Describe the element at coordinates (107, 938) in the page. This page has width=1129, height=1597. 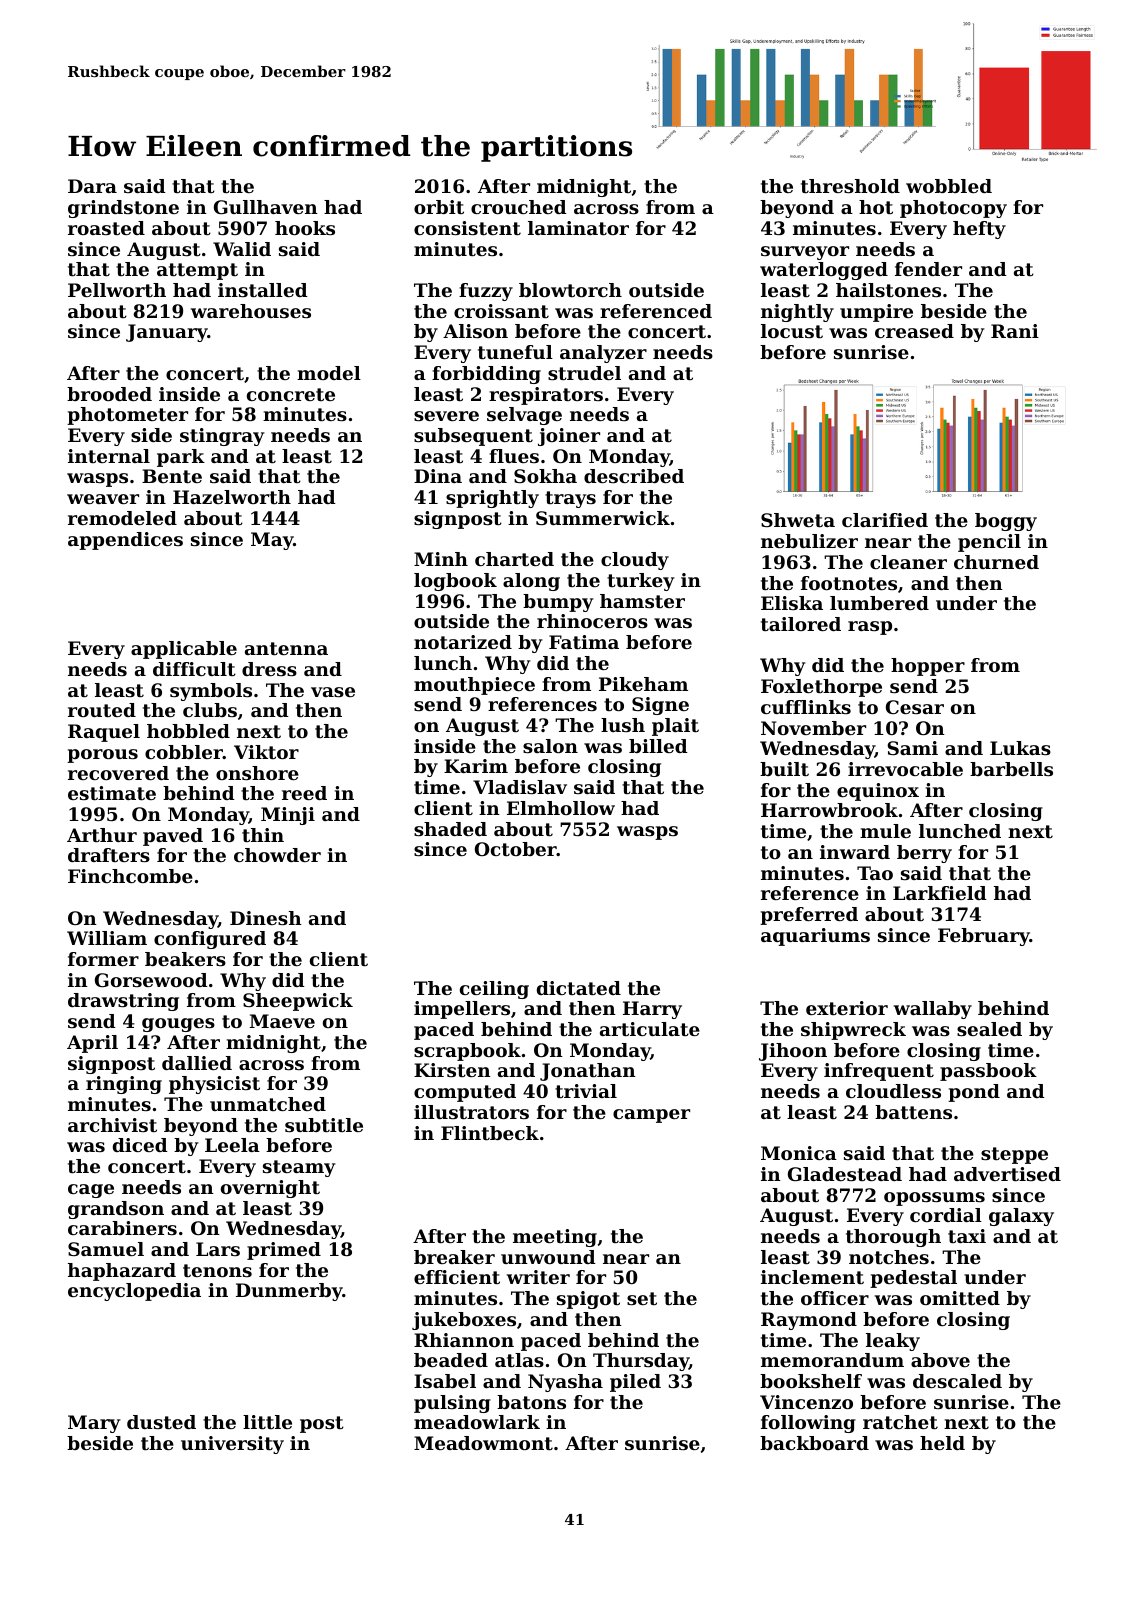
I see `William` at that location.
